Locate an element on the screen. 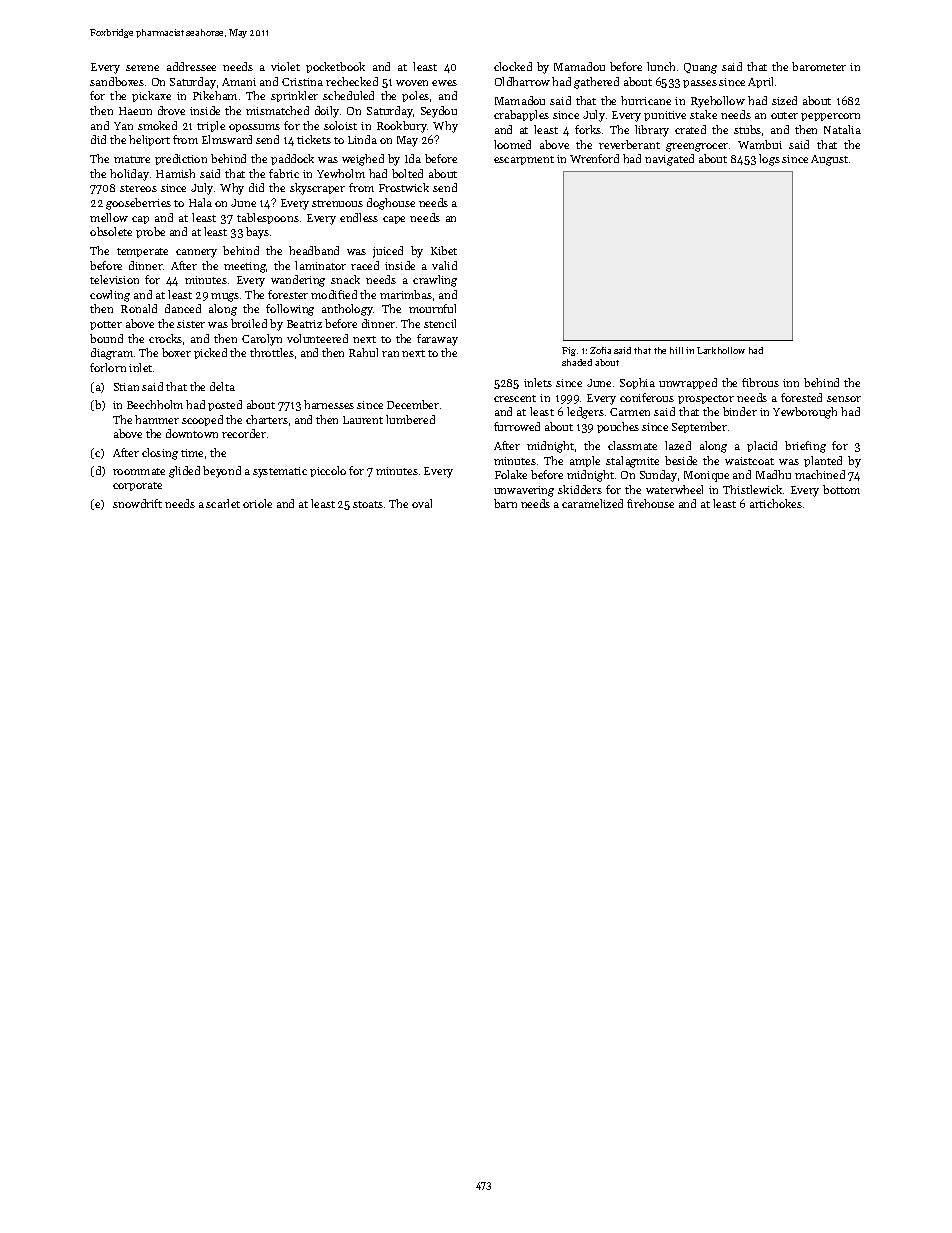 Image resolution: width=952 pixels, height=1233 pixels. Pikeham is located at coordinates (215, 95).
